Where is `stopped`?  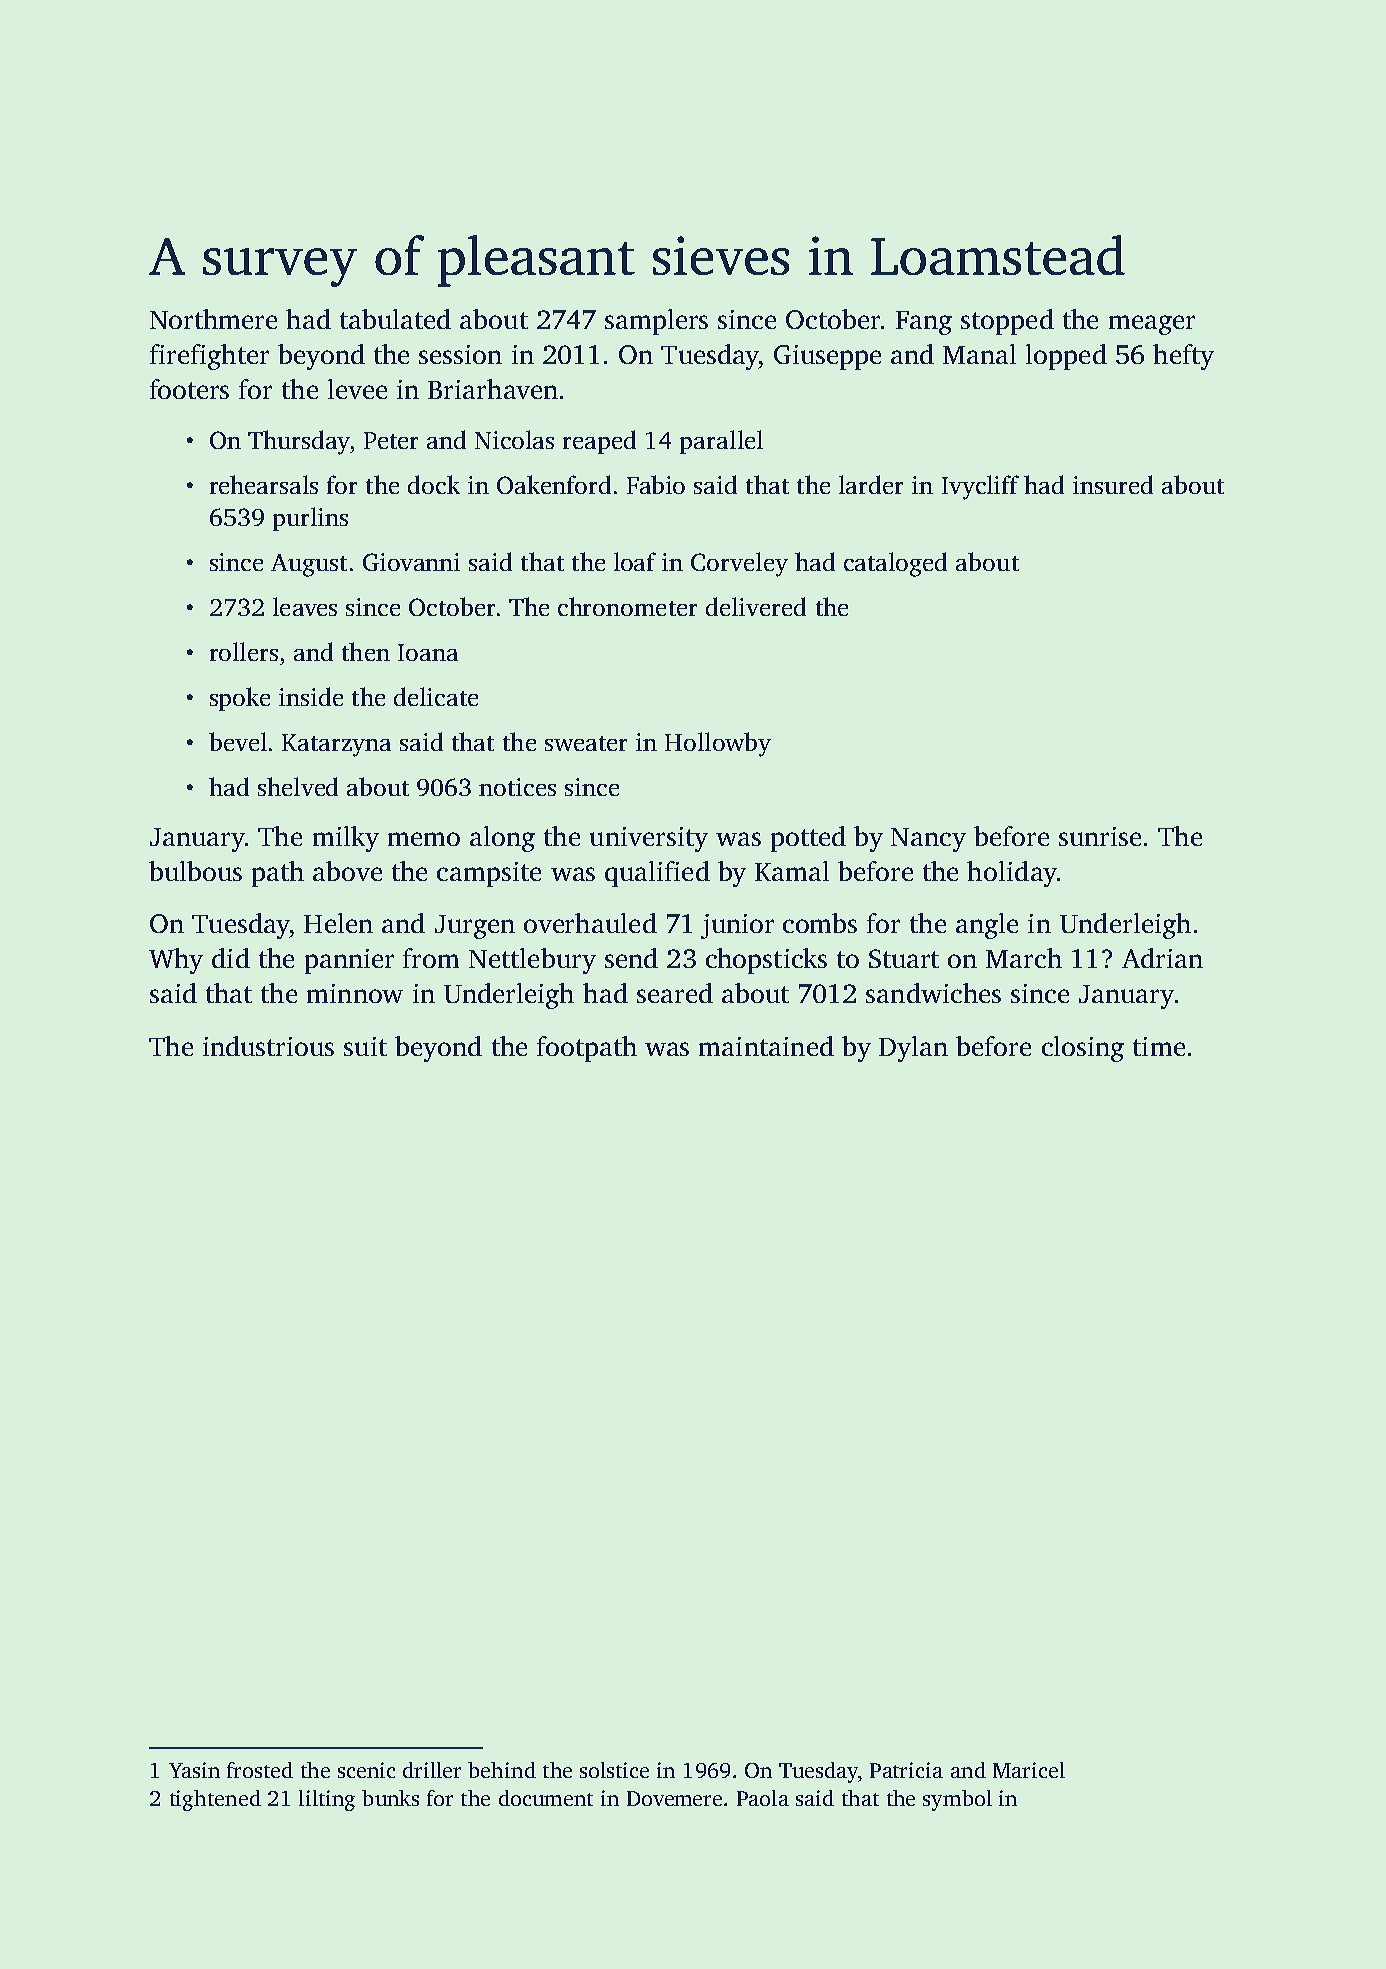 stopped is located at coordinates (1007, 322).
